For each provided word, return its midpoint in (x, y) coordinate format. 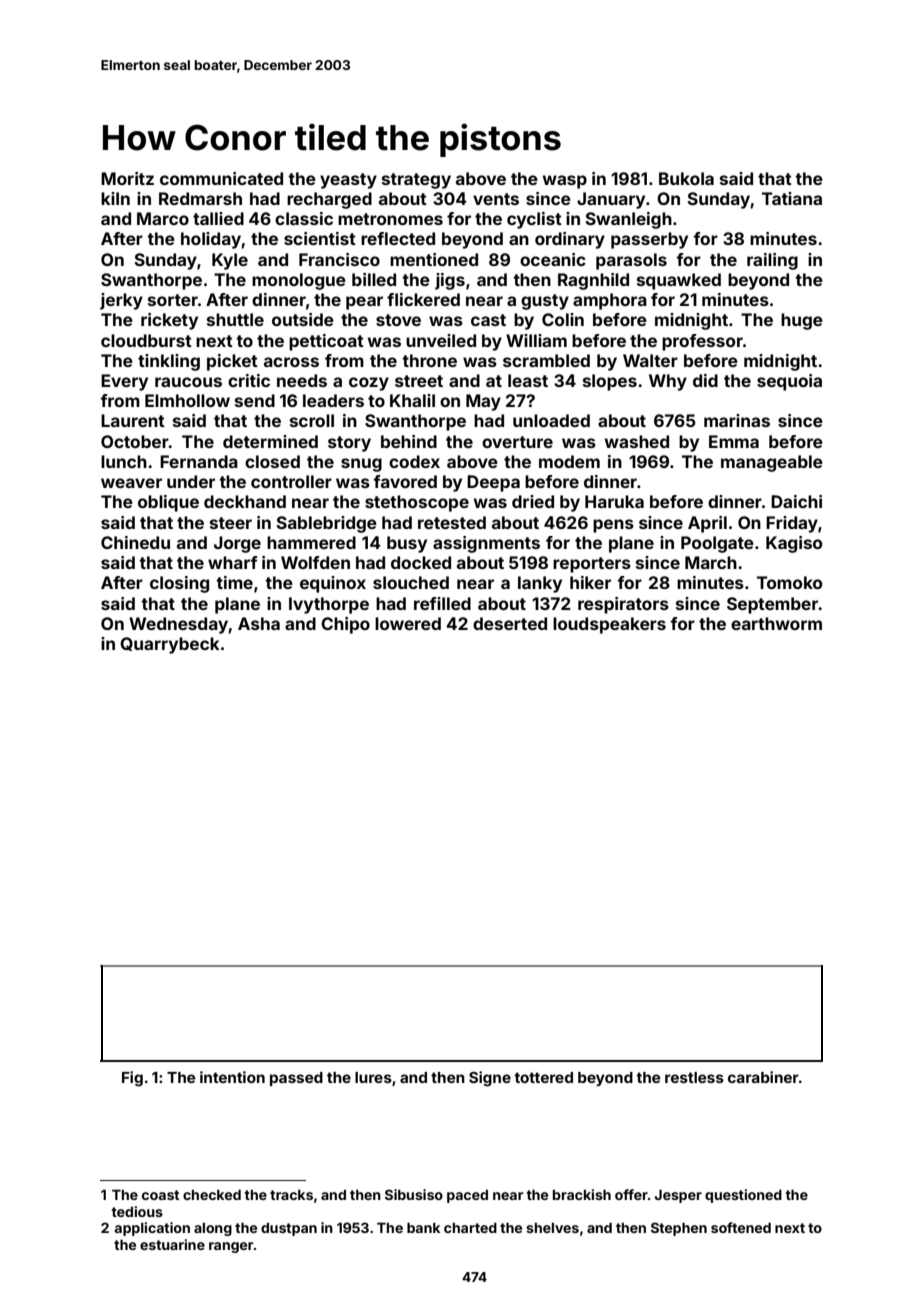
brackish (582, 1194)
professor (702, 342)
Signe (490, 1079)
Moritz (127, 178)
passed (296, 1079)
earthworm (776, 623)
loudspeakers (609, 625)
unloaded (551, 420)
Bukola (686, 178)
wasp (565, 182)
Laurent (133, 420)
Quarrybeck (170, 645)
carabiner (763, 1077)
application (152, 1229)
